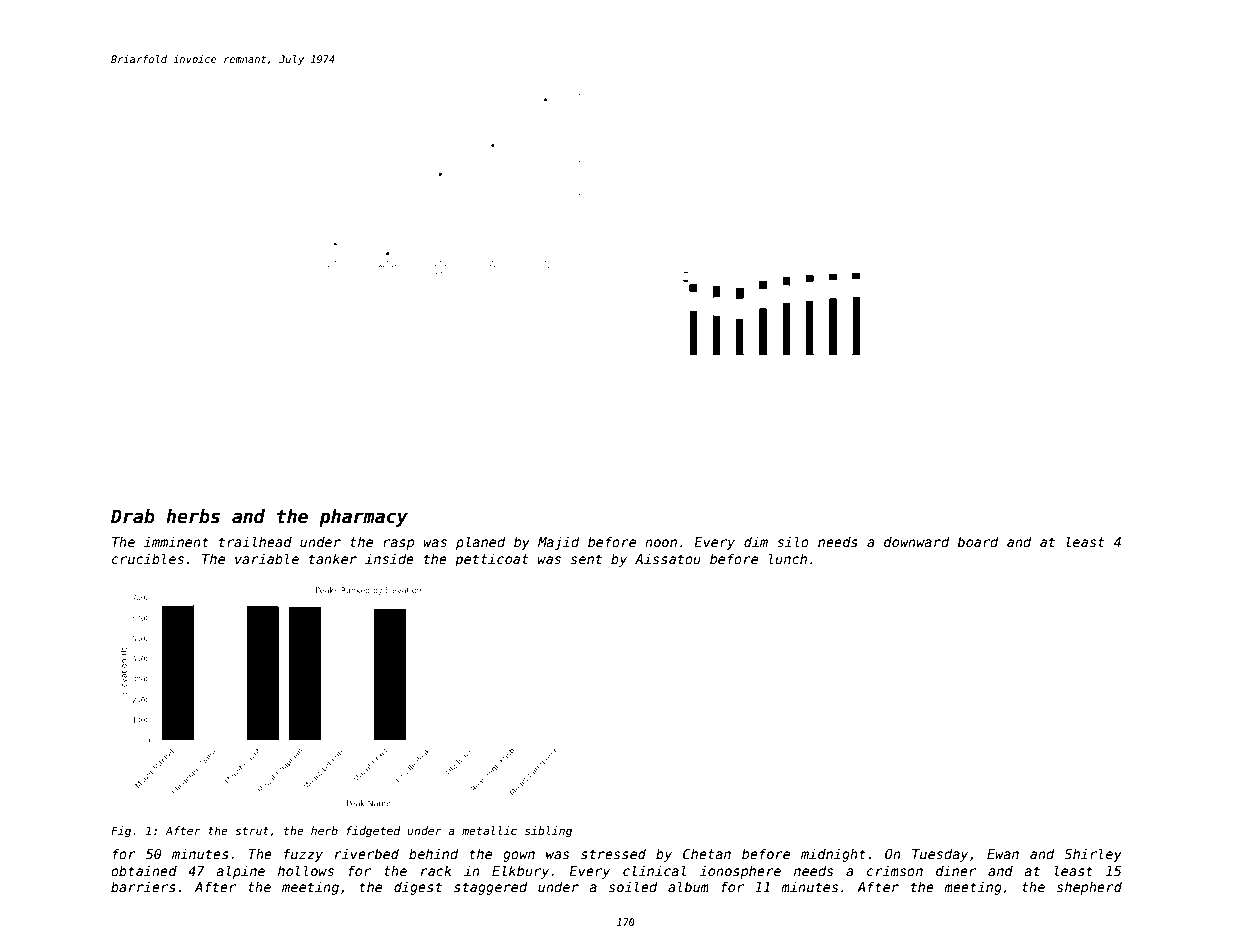 The width and height of the image is (1233, 952). Describe the element at coordinates (252, 831) in the image. I see `strut` at that location.
